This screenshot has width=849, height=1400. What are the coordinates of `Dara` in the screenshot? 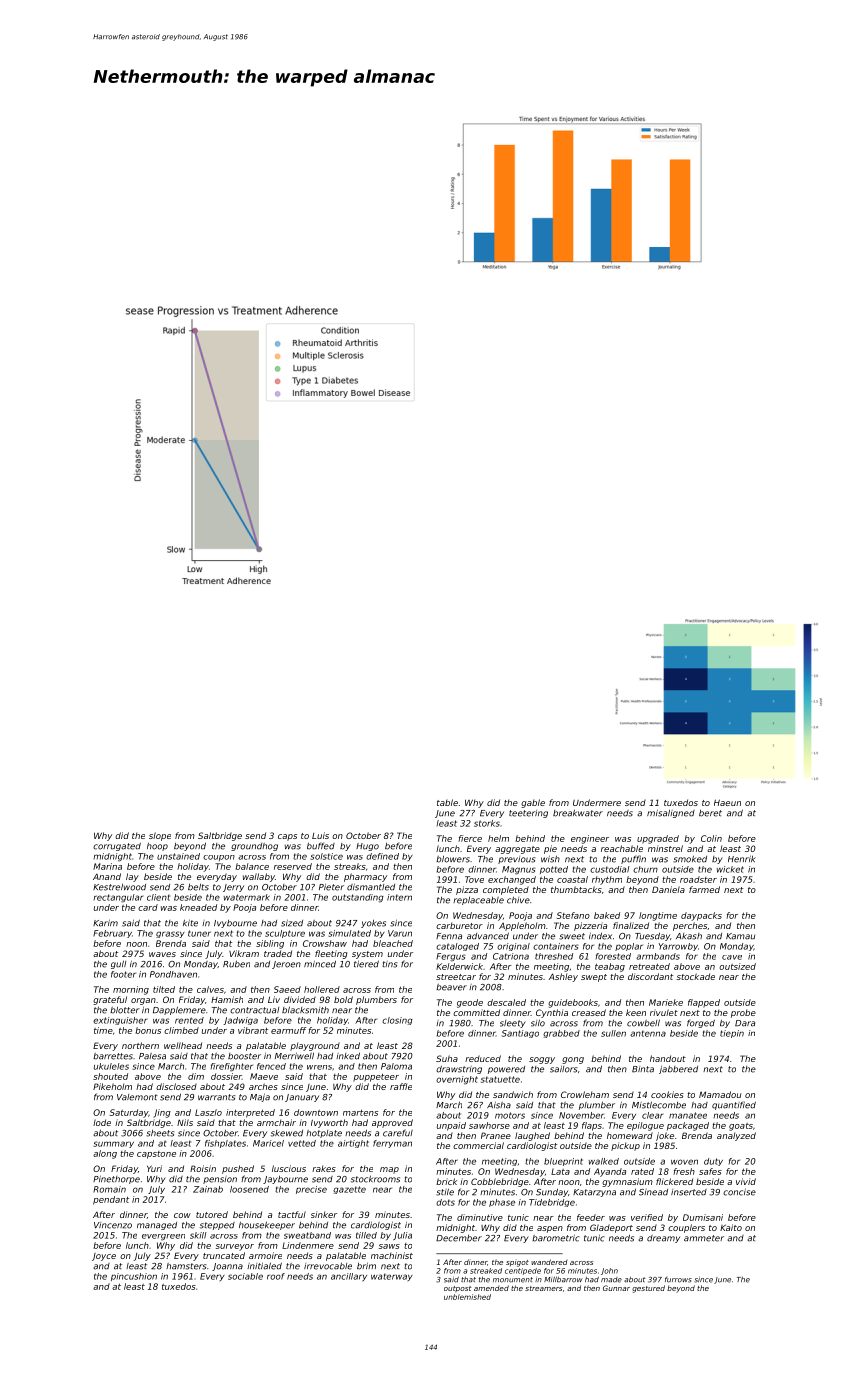 It's located at (745, 1023).
